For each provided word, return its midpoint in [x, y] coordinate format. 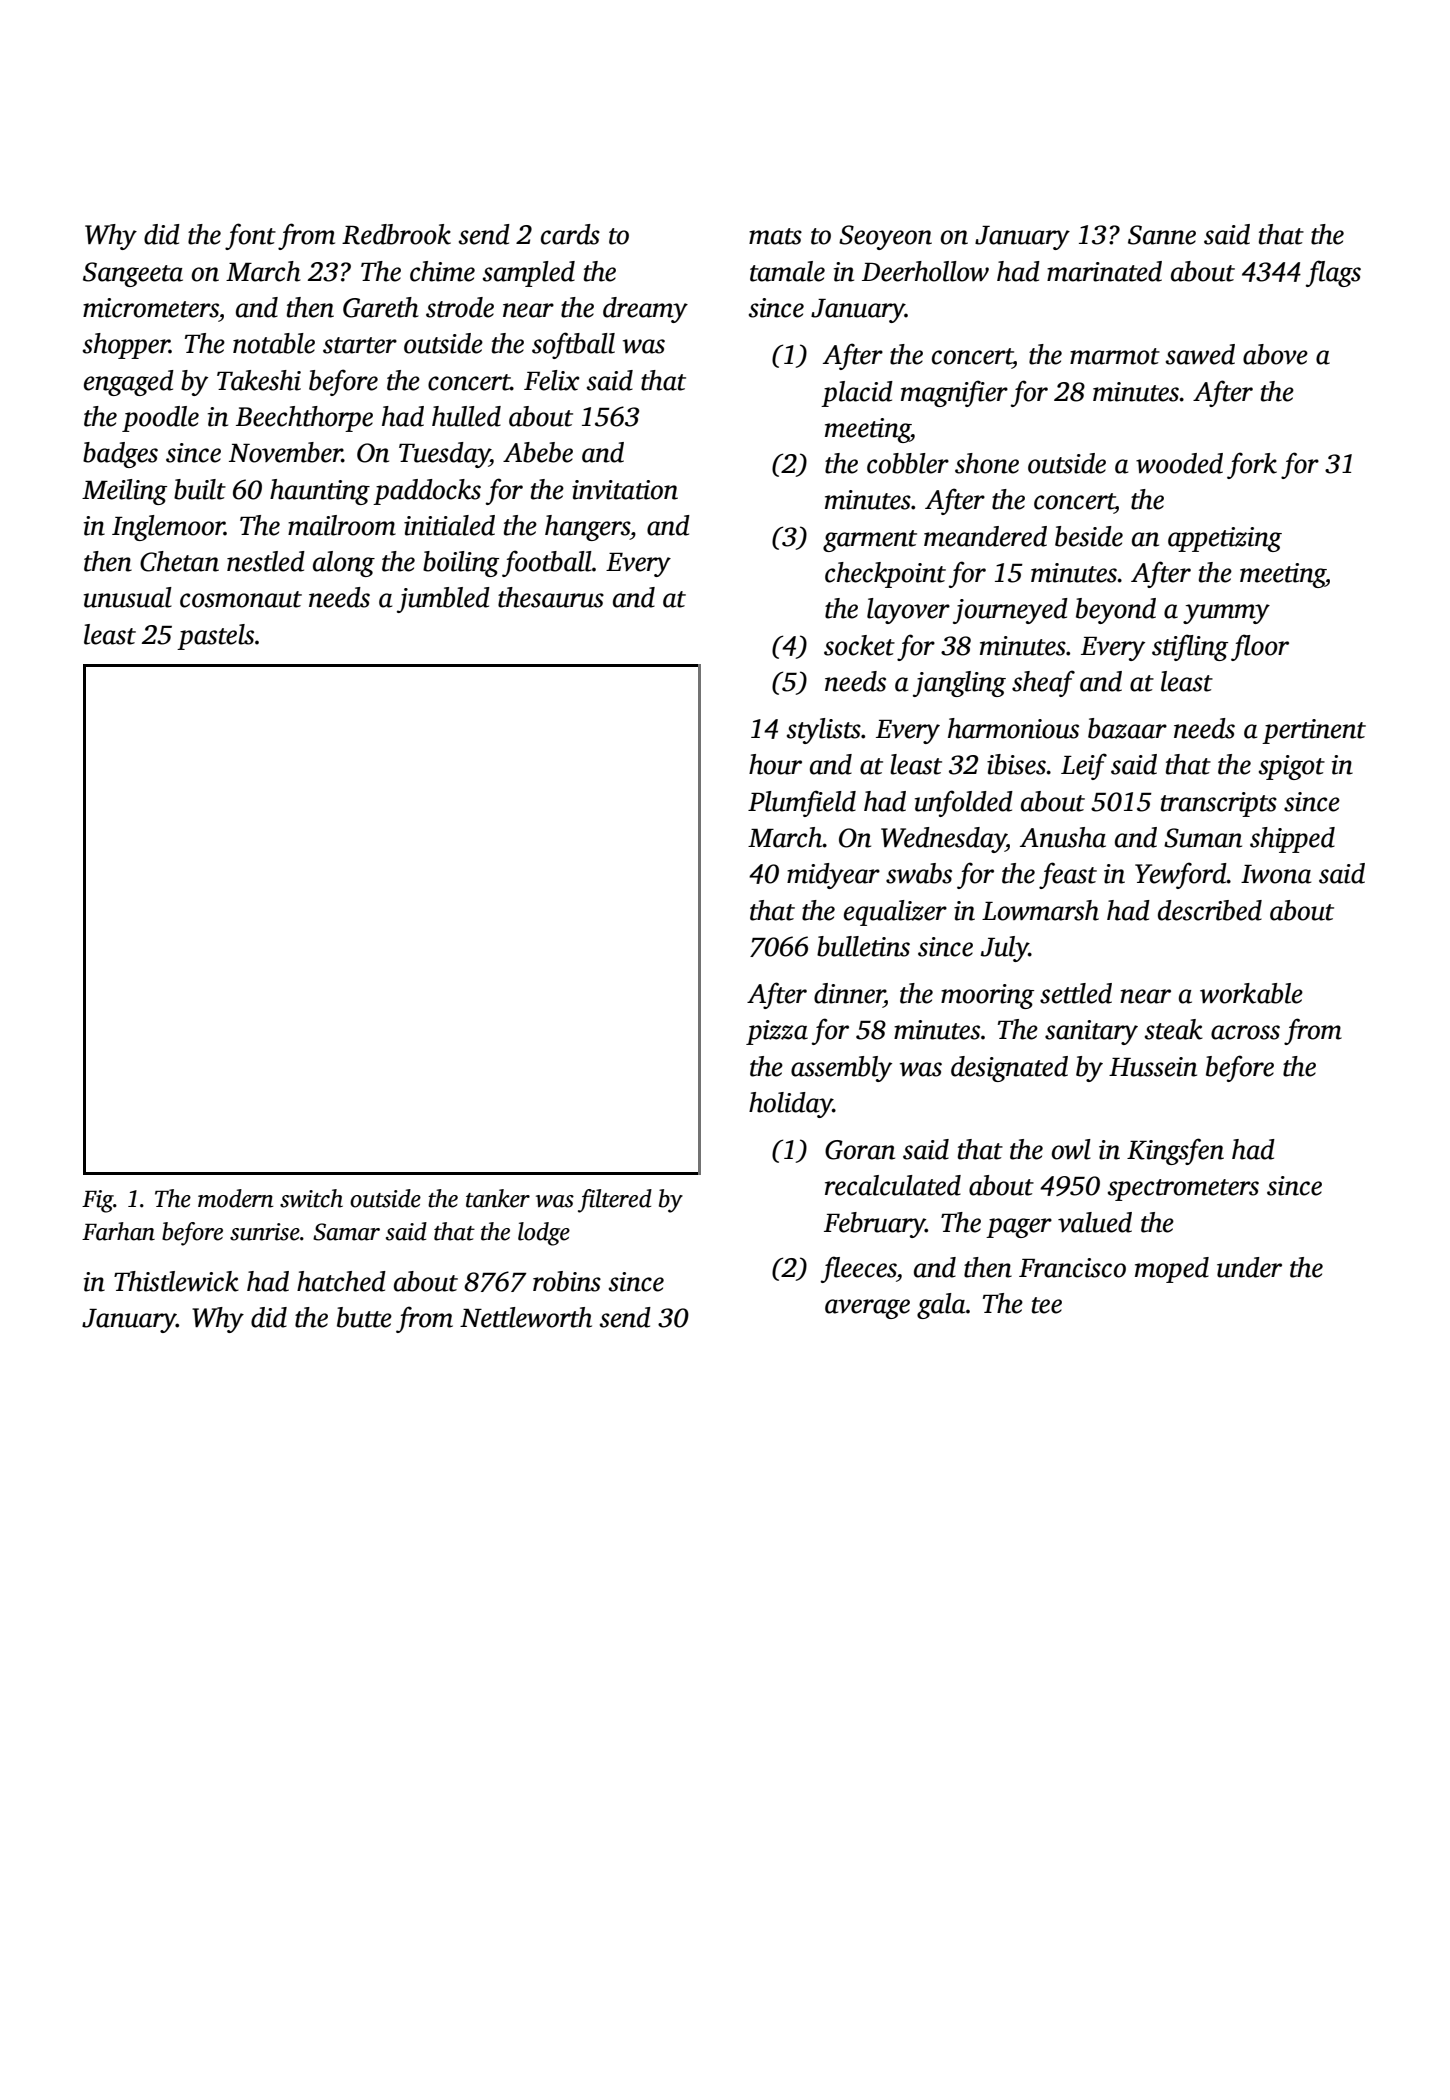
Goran [860, 1150]
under [1249, 1267]
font [250, 236]
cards [570, 234]
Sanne [1162, 235]
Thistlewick [176, 1281]
